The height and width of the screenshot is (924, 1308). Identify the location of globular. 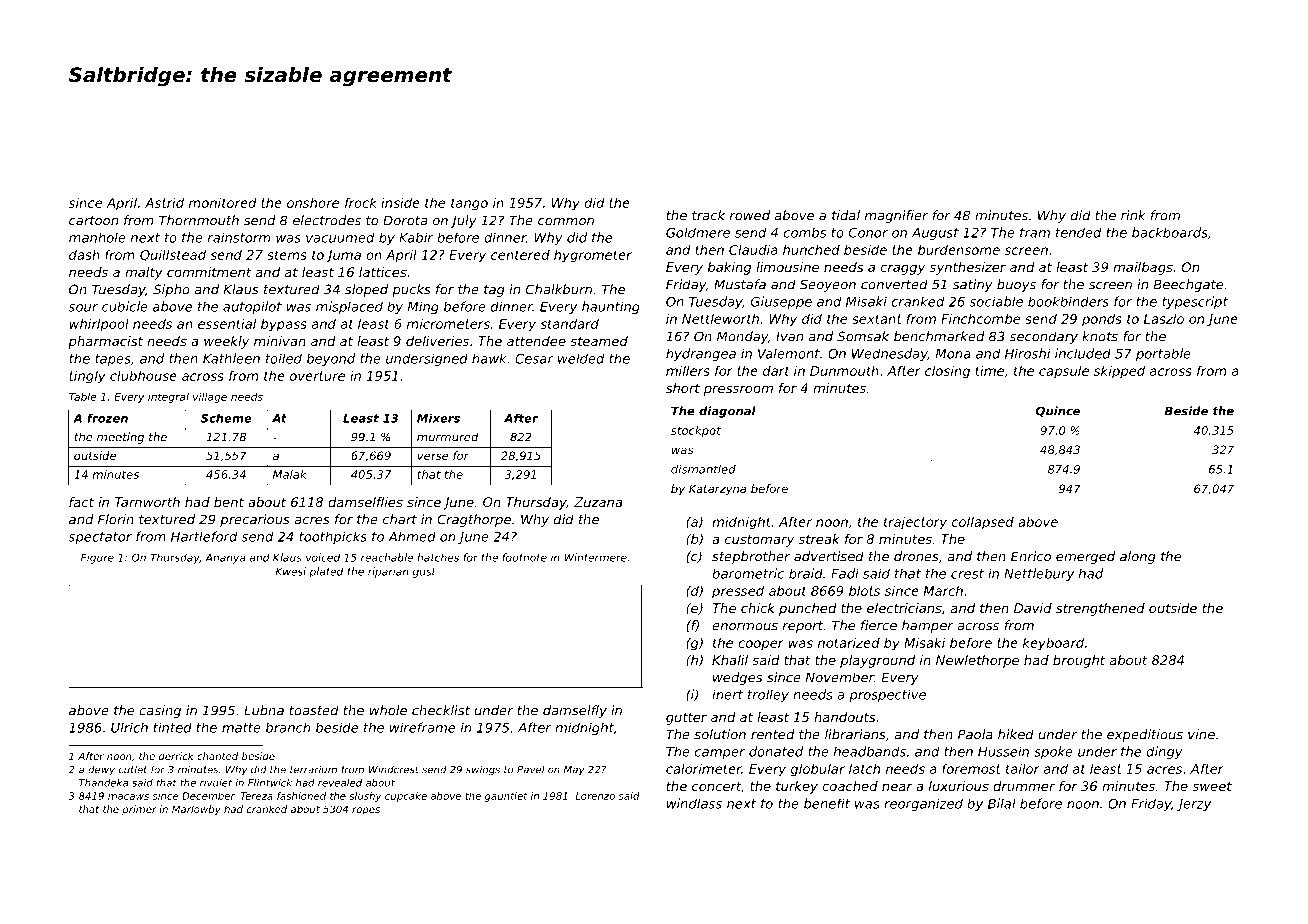
(818, 770).
